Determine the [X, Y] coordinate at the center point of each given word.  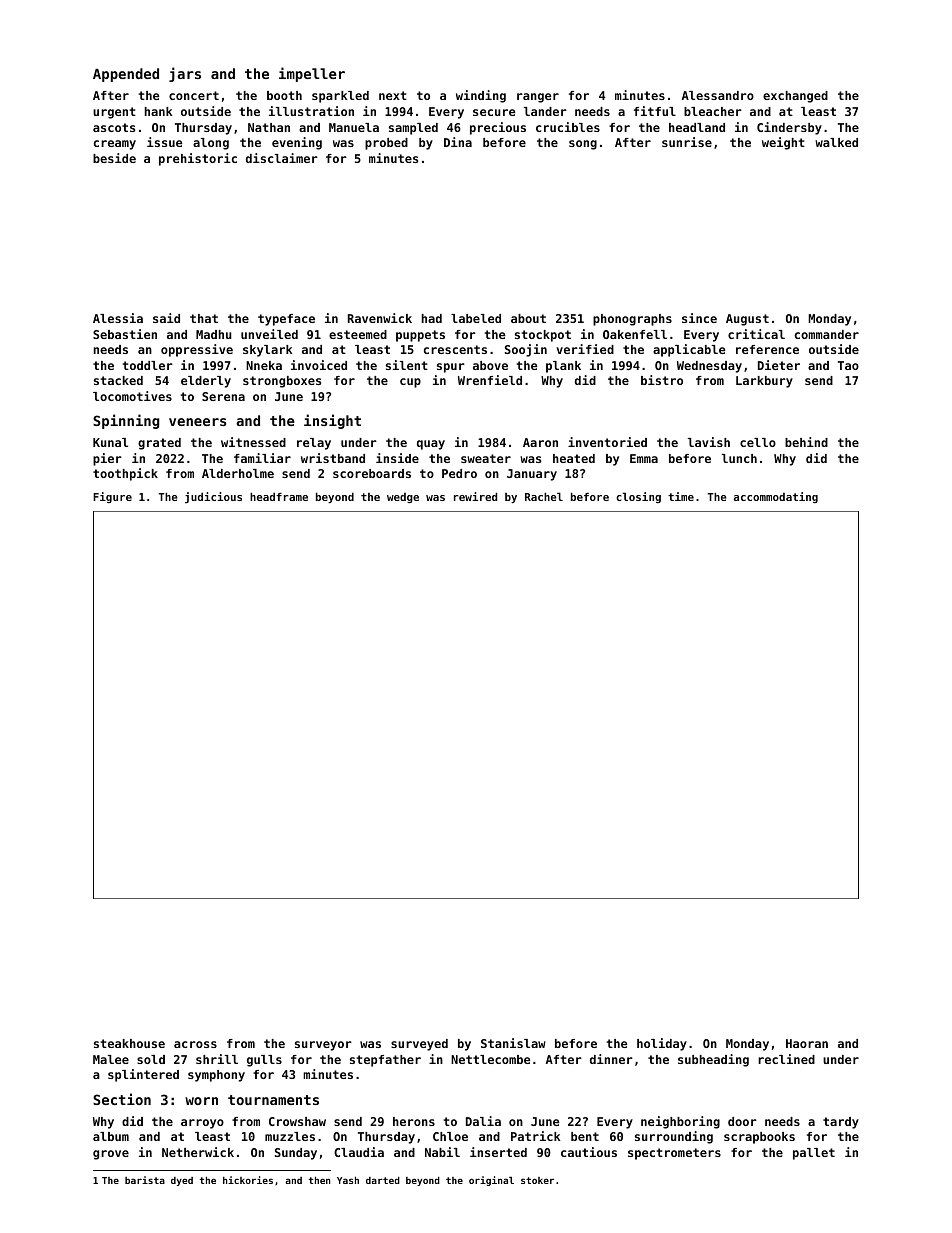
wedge [403, 498]
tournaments [273, 1100]
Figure [112, 497]
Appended [126, 75]
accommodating [776, 497]
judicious [213, 498]
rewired [475, 496]
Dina [458, 142]
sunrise [687, 142]
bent [585, 1136]
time [681, 496]
